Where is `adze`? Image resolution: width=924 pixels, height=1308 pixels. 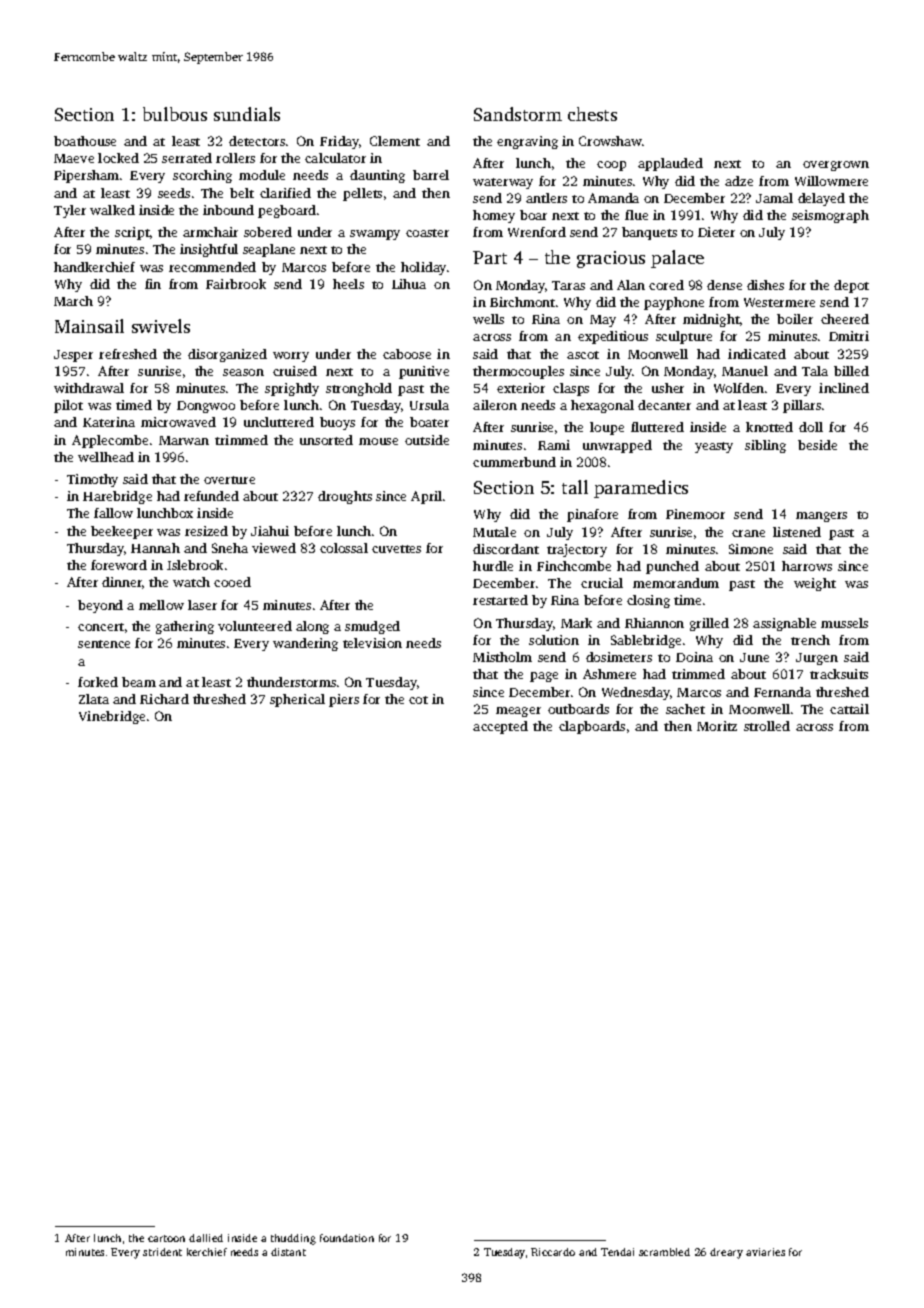
adze is located at coordinates (739, 181).
